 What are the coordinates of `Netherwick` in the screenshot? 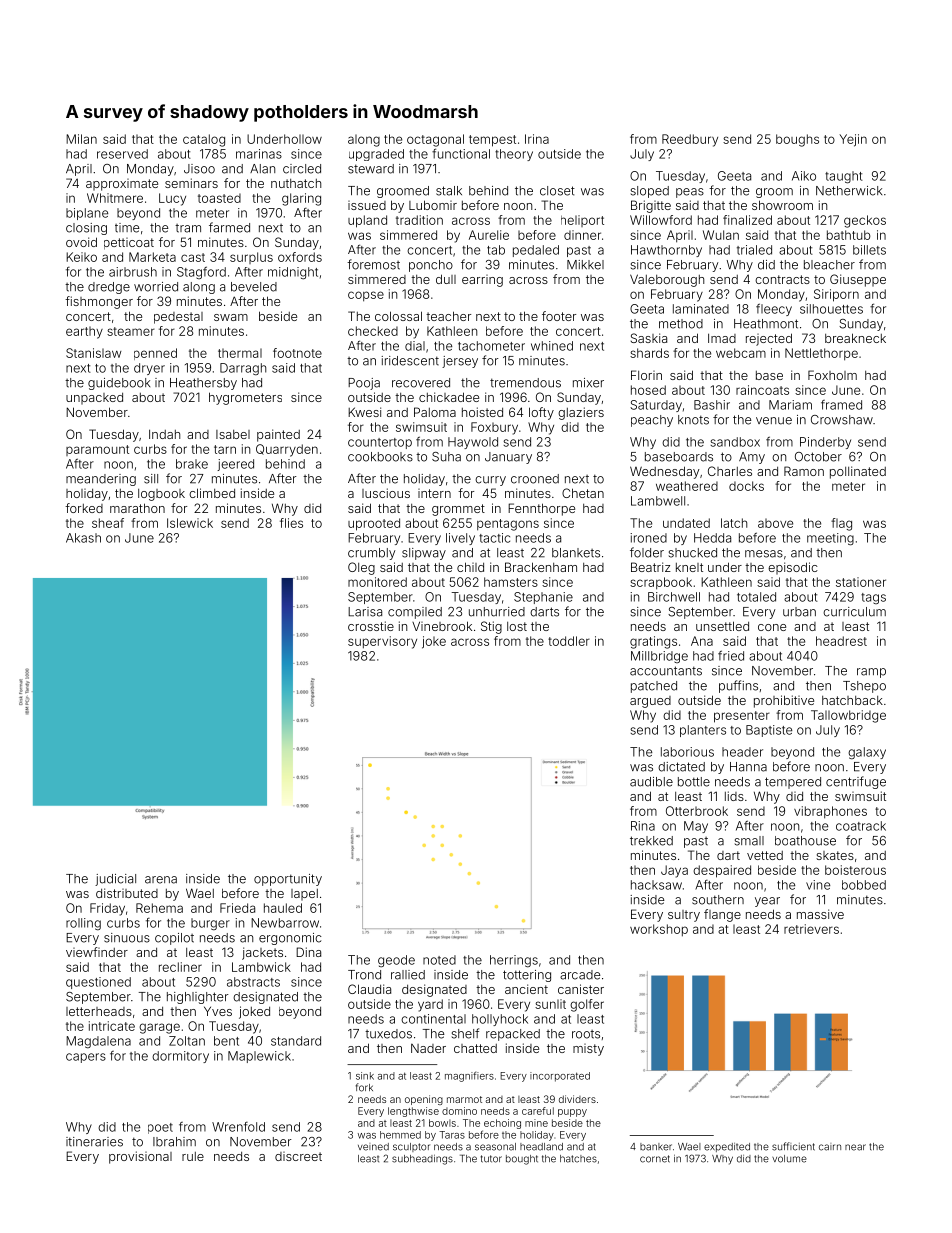 It's located at (849, 191).
